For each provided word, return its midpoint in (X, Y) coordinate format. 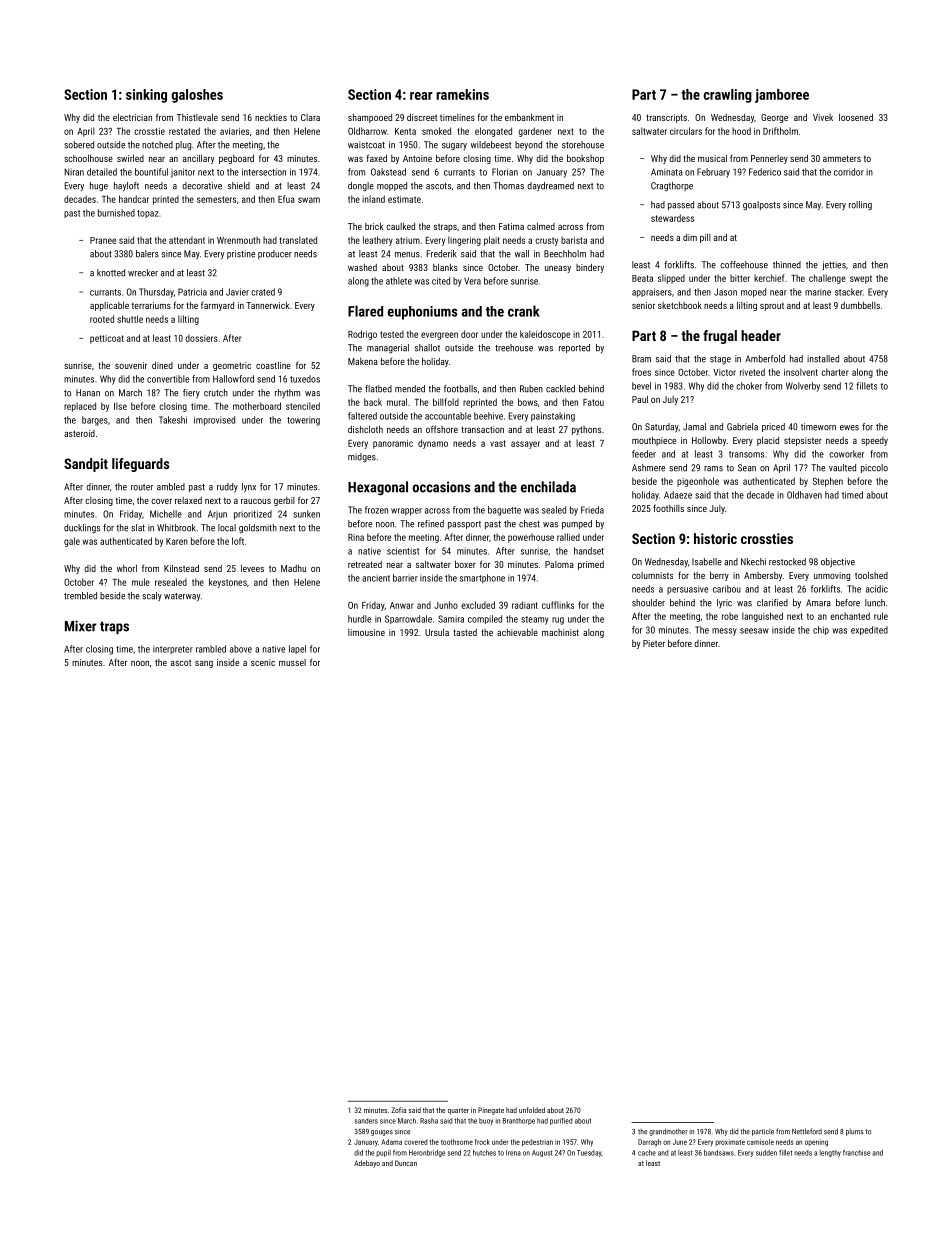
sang (204, 664)
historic (715, 538)
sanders (366, 1121)
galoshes (197, 96)
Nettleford (807, 1131)
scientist (403, 551)
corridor (849, 172)
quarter (458, 1111)
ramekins (462, 94)
